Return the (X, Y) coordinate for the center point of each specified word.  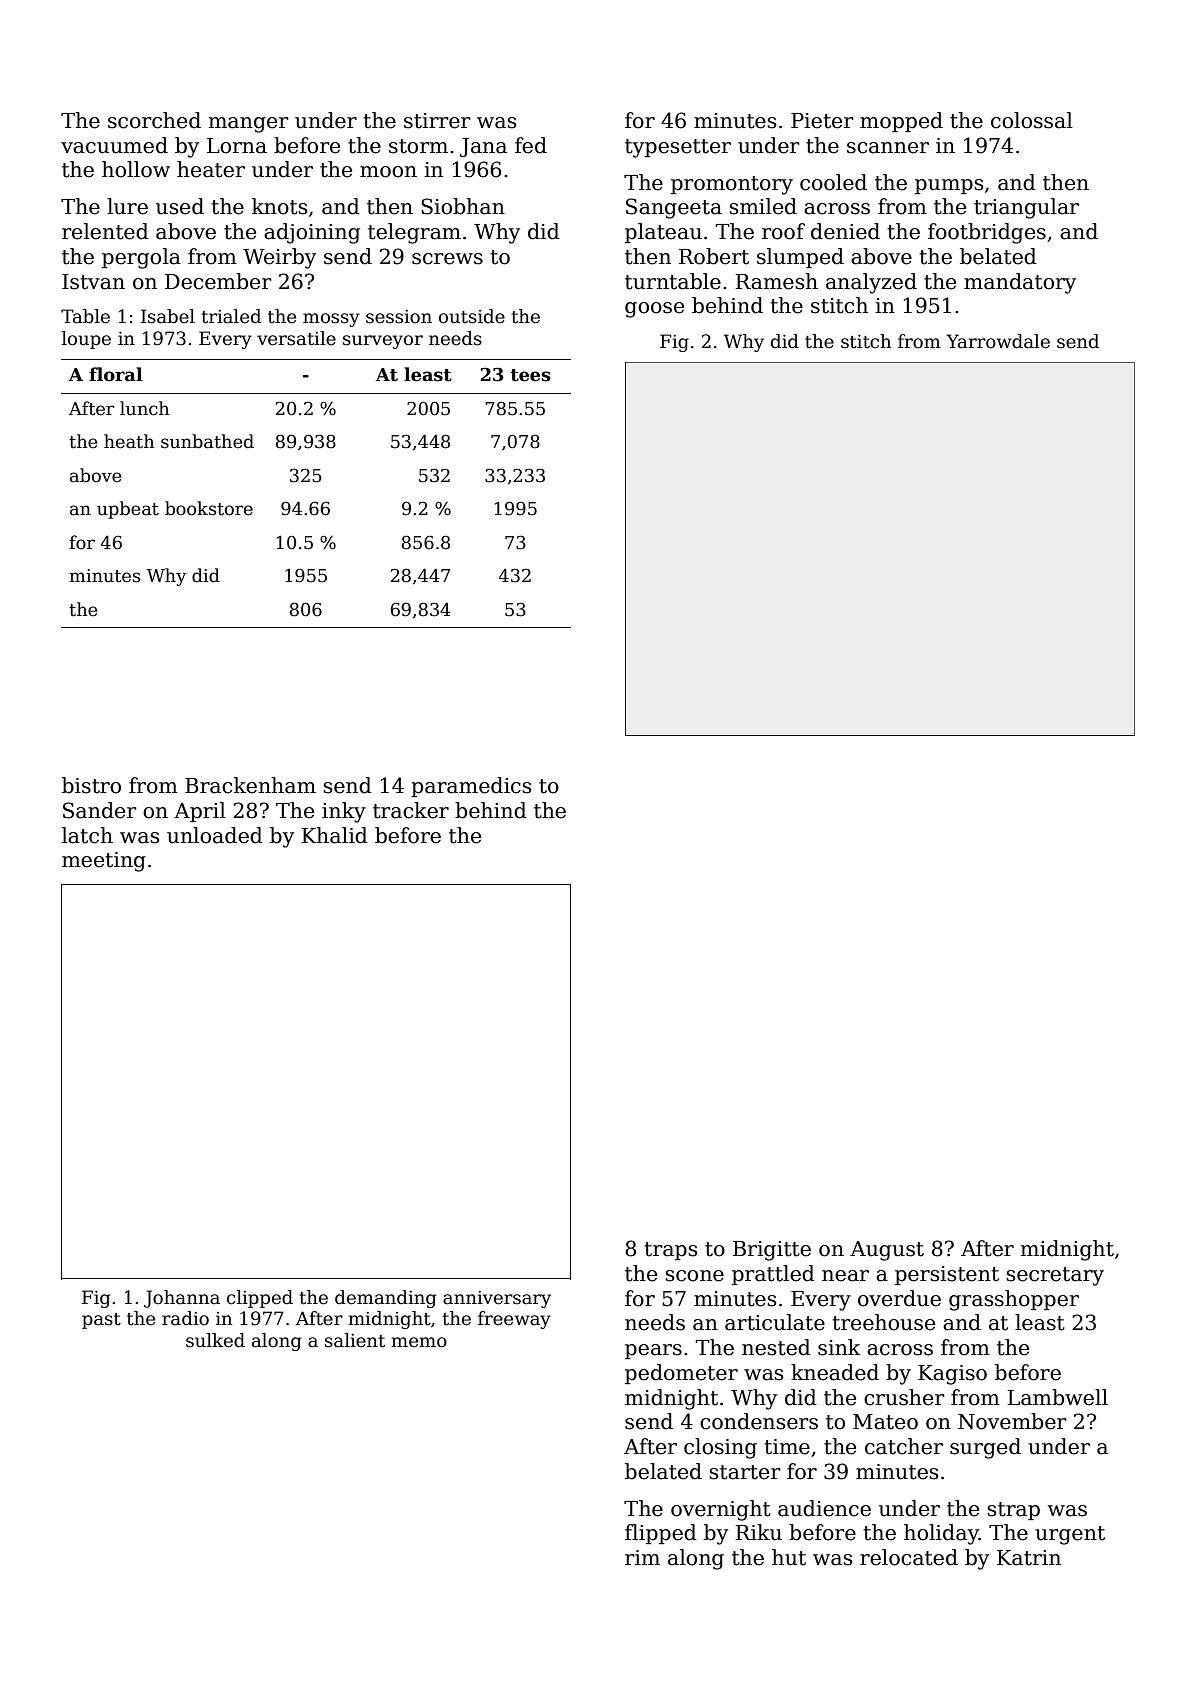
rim (642, 1557)
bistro (91, 785)
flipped (661, 1534)
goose (654, 310)
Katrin (1029, 1558)
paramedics (471, 787)
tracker (411, 810)
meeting (104, 862)
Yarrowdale (998, 341)
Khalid (334, 835)
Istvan (93, 282)
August (887, 1251)
